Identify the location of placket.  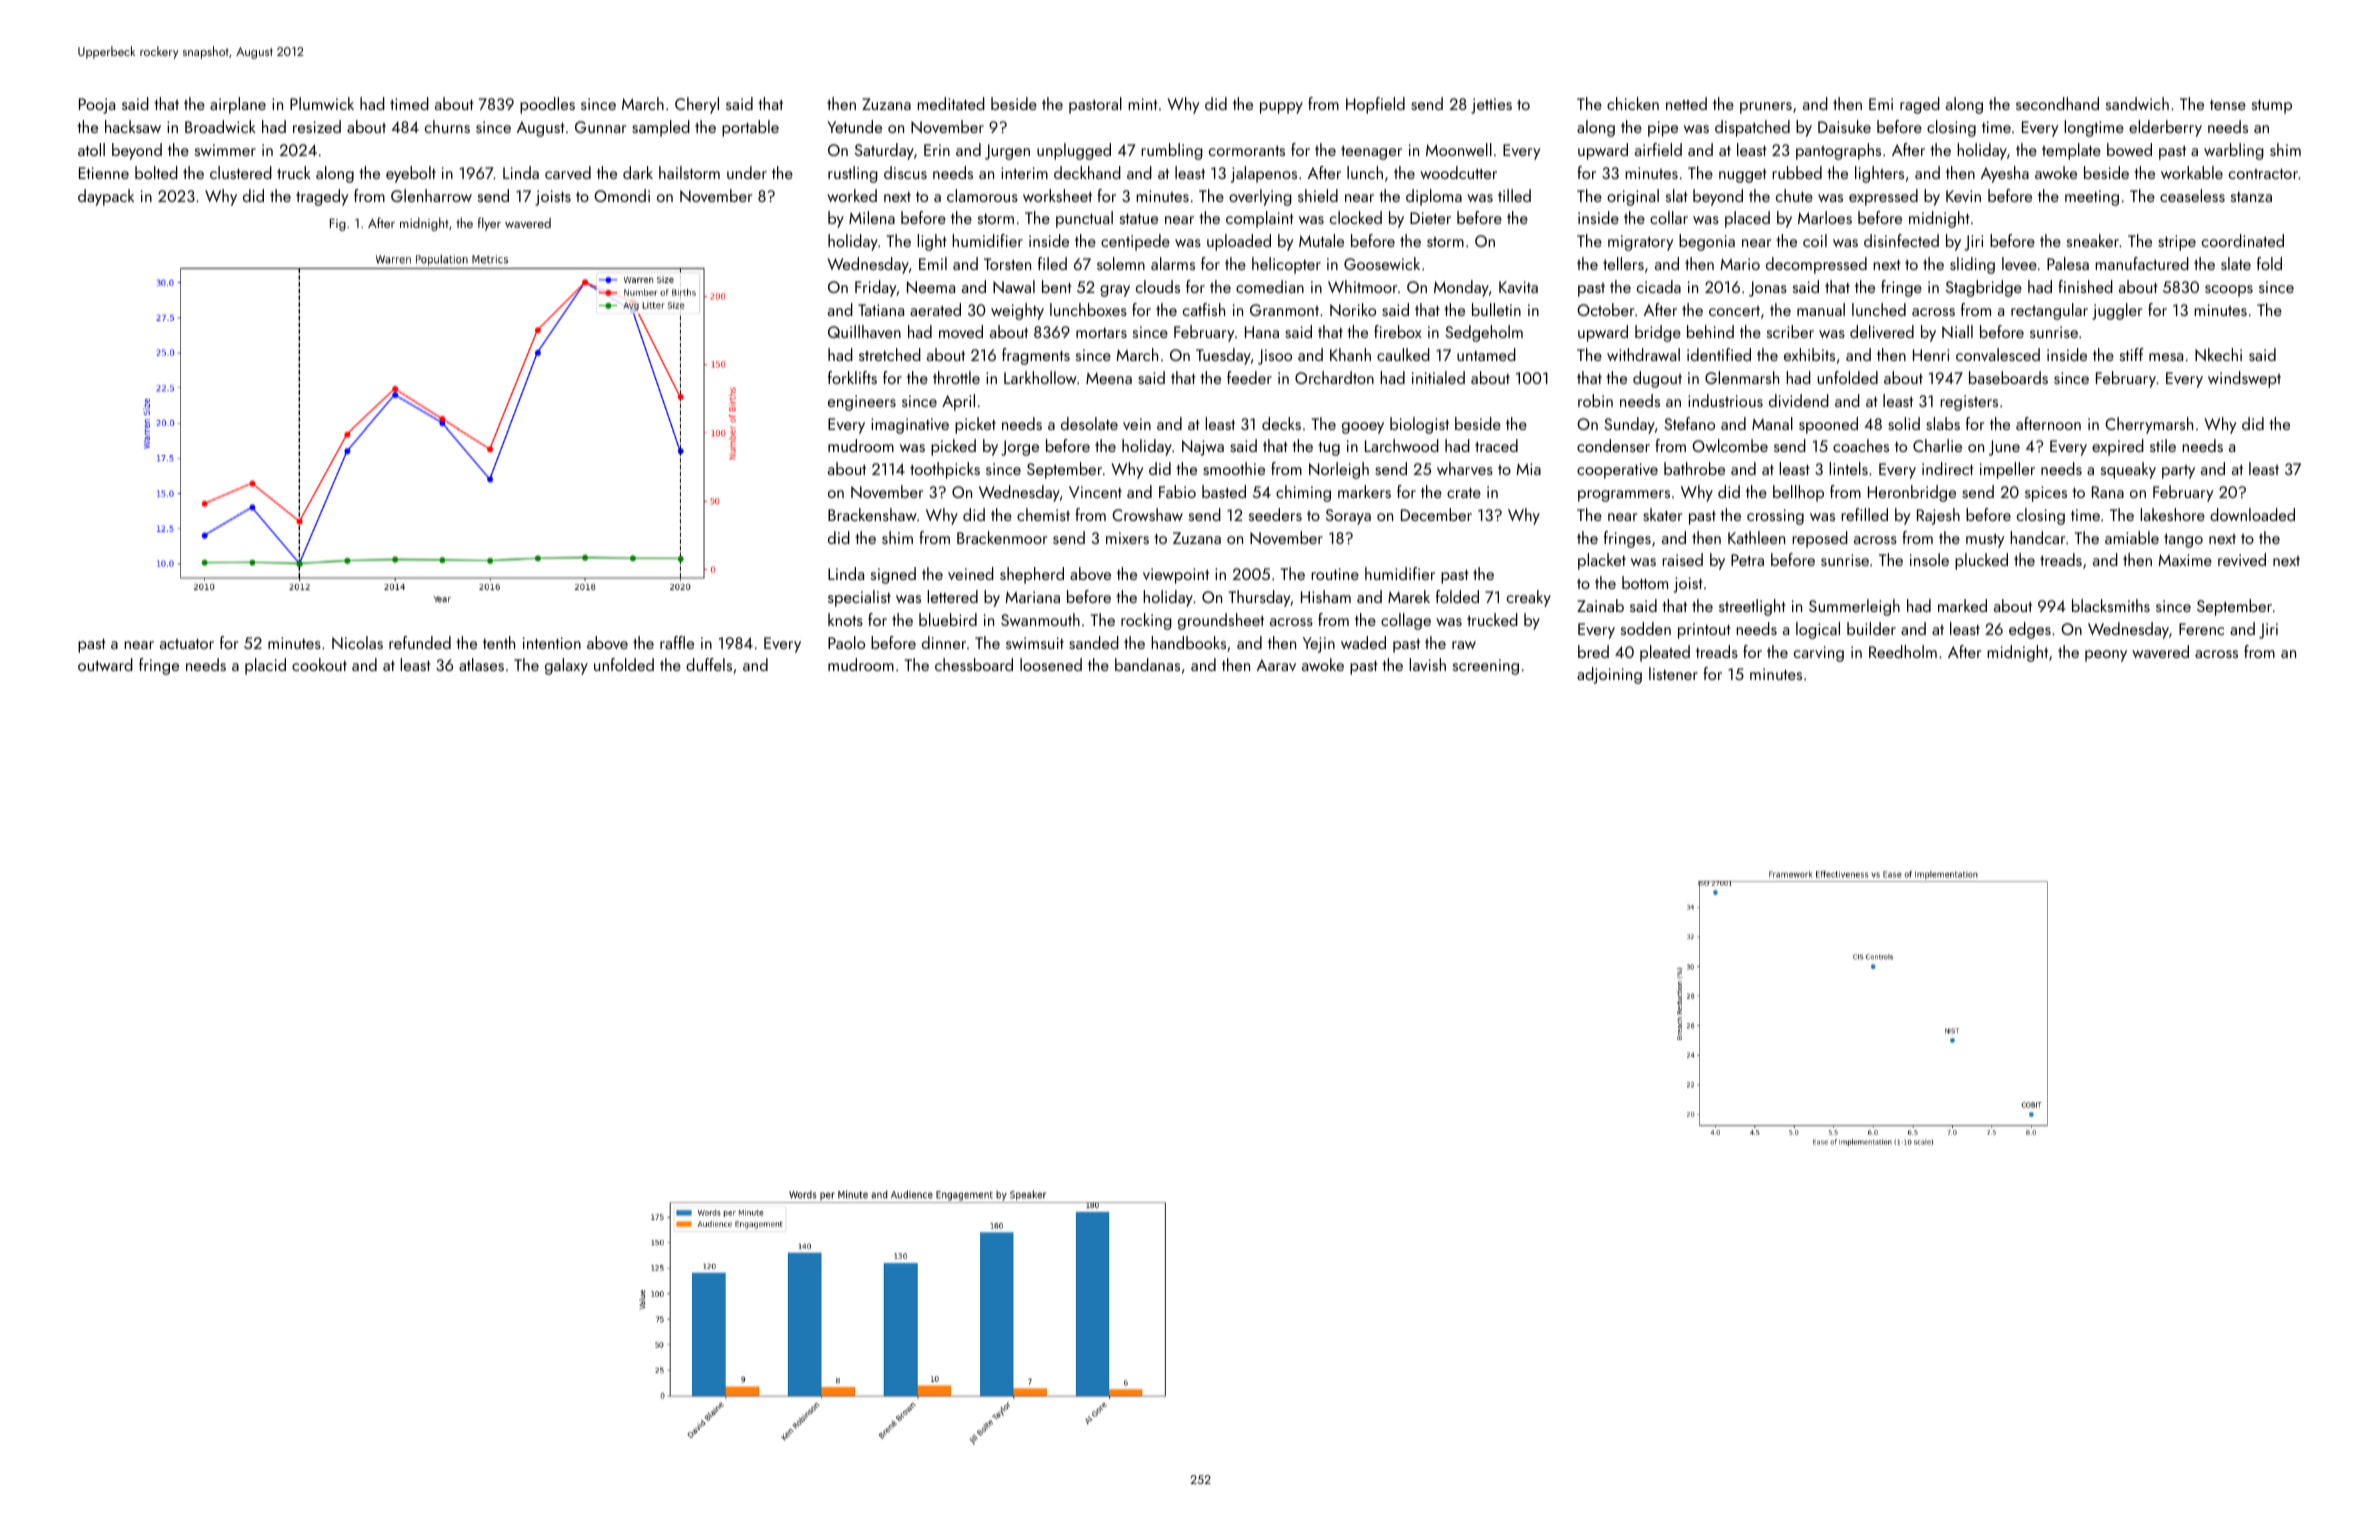
(1602, 561).
